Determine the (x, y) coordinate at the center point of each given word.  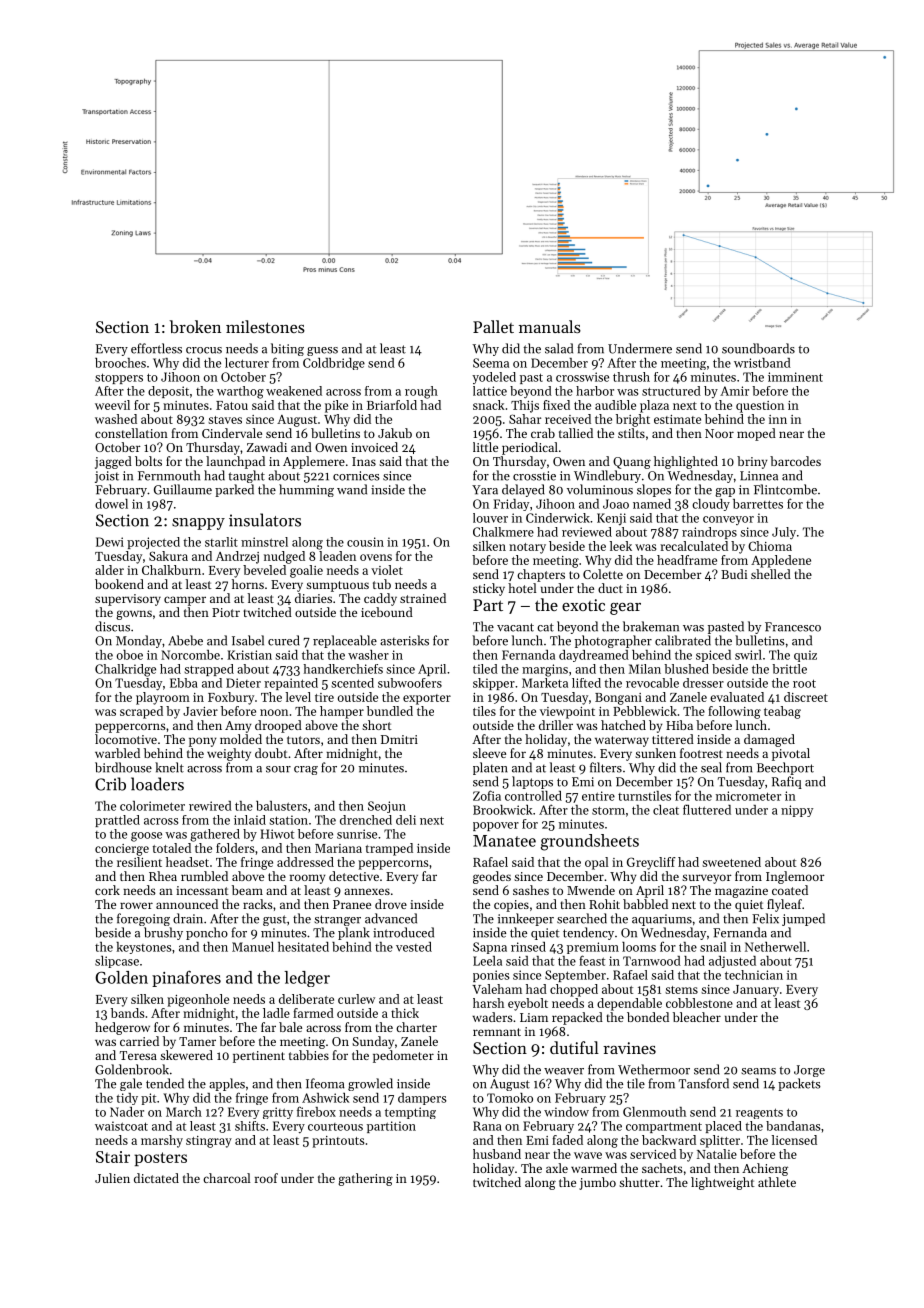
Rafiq (787, 782)
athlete (777, 1182)
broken (195, 326)
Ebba (184, 683)
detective (354, 876)
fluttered (707, 809)
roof (266, 1178)
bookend (119, 584)
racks (258, 904)
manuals (550, 326)
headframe (687, 560)
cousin (365, 542)
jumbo (597, 1183)
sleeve (489, 753)
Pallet (493, 326)
